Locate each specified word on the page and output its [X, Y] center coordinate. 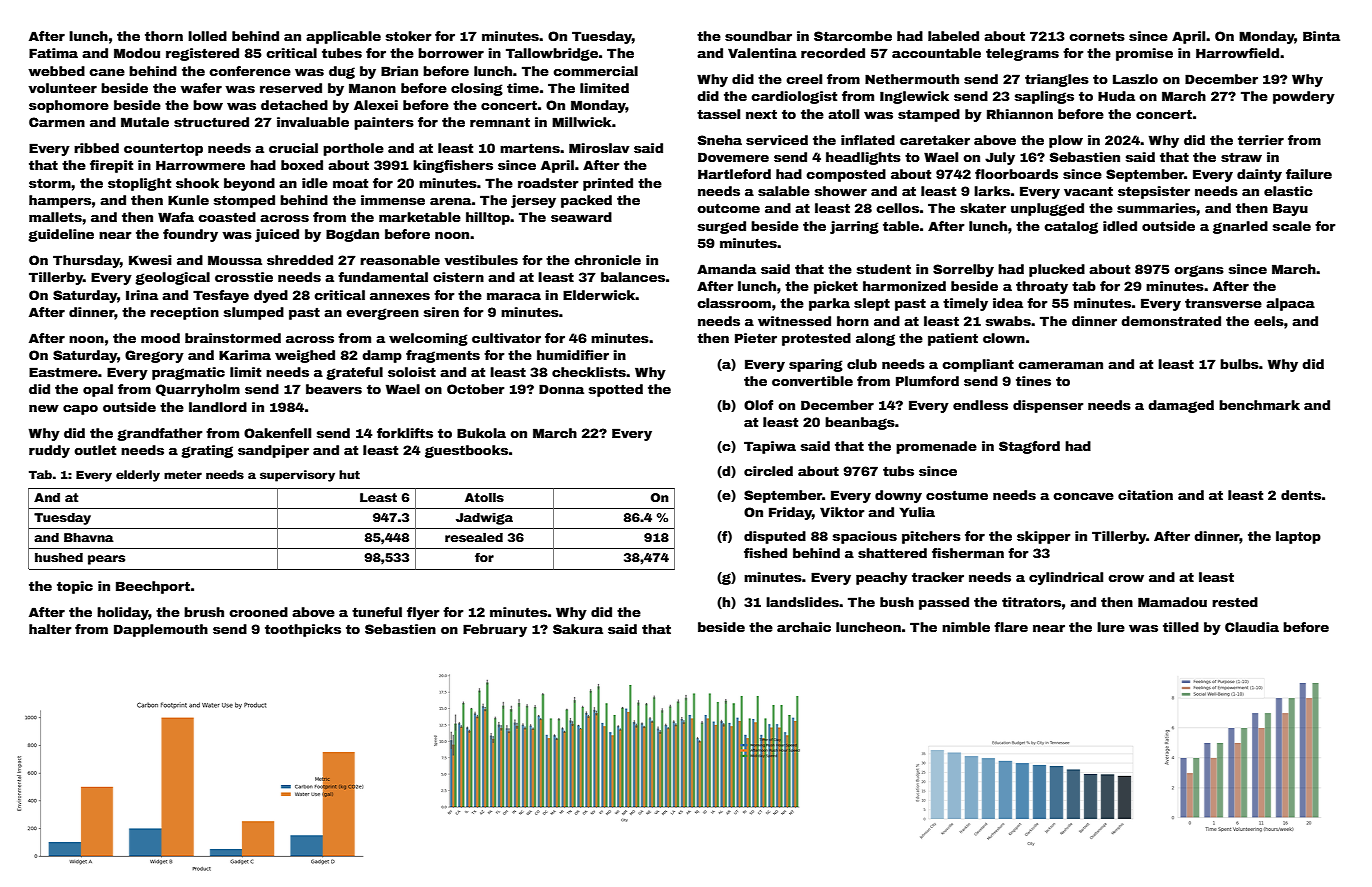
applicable [343, 37]
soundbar [758, 36]
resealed [474, 537]
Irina [142, 295]
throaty [1042, 287]
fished [765, 553]
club [862, 364]
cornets [1097, 36]
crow [1126, 578]
